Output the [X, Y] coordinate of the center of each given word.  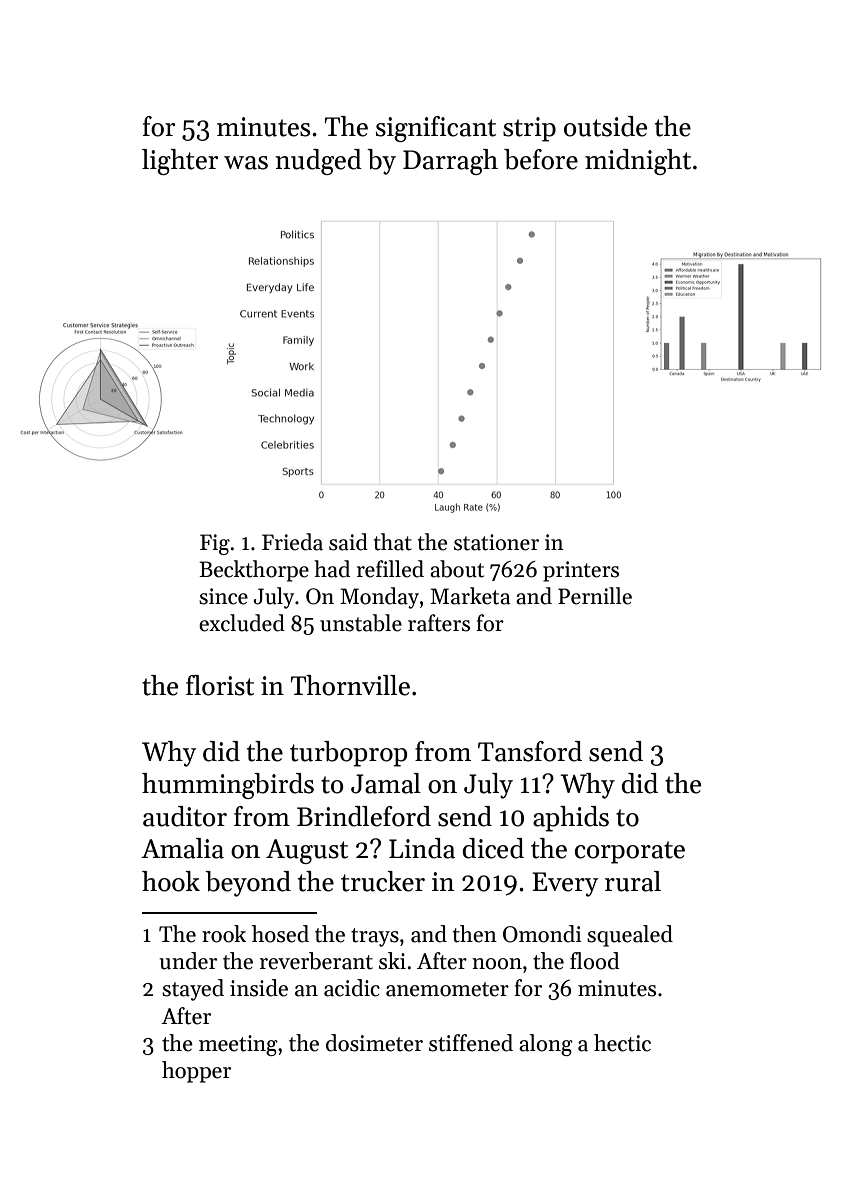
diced [493, 848]
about [457, 569]
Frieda [292, 542]
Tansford [530, 751]
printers [581, 571]
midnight [638, 162]
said [348, 542]
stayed [193, 990]
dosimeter [374, 1043]
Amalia [182, 848]
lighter [180, 162]
